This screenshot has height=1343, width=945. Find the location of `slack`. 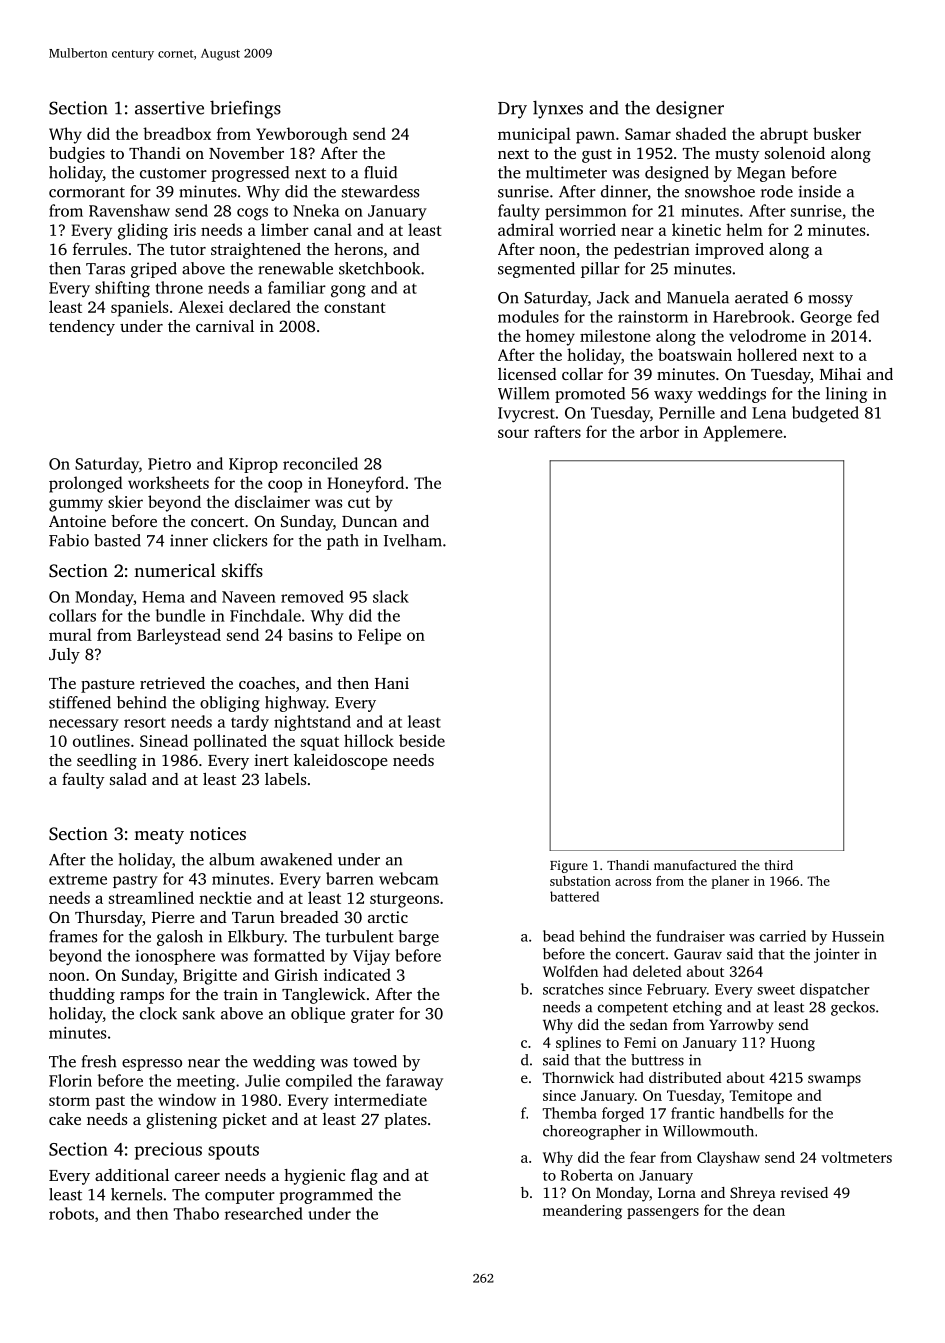

slack is located at coordinates (391, 596).
